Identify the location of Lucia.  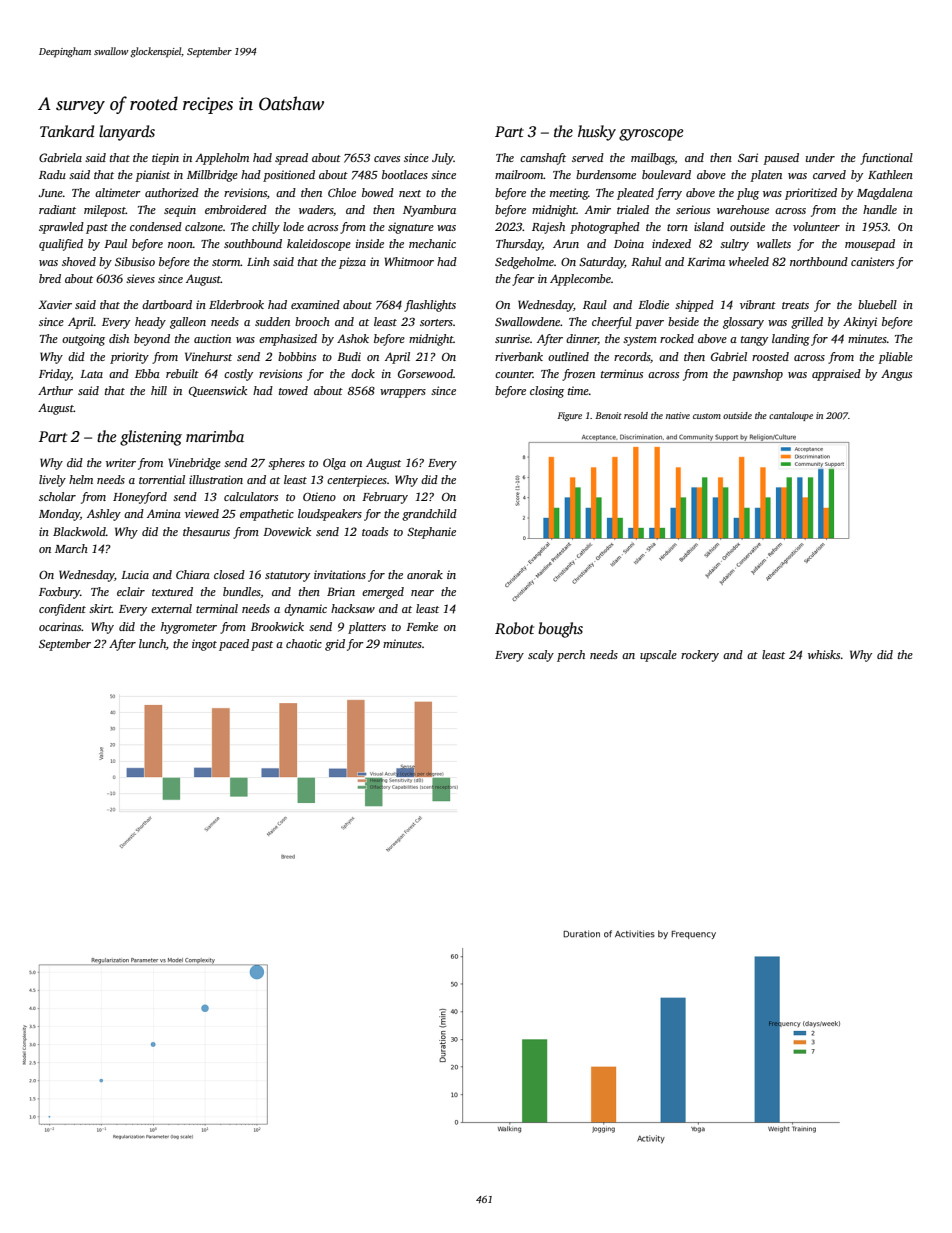
(135, 574).
